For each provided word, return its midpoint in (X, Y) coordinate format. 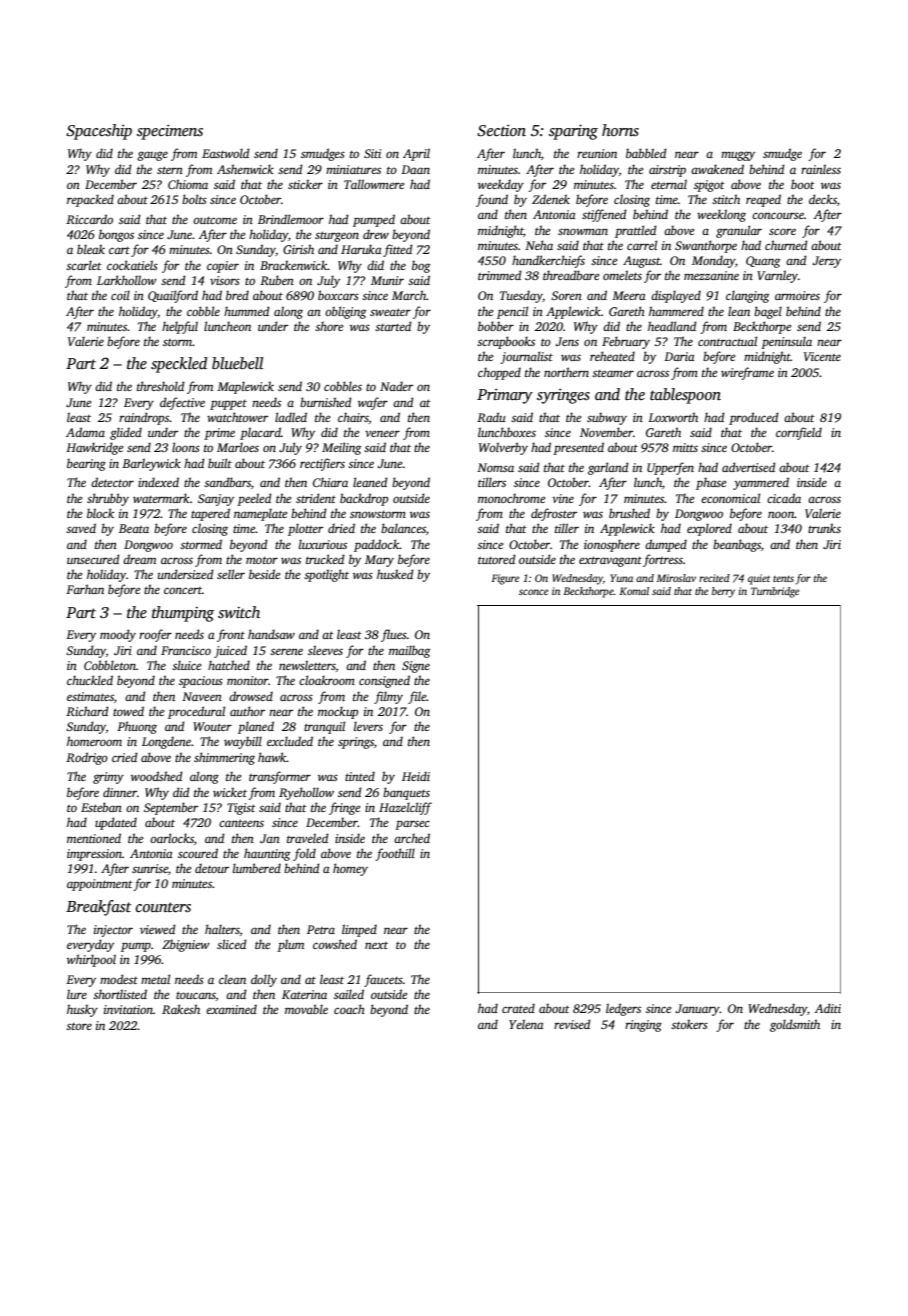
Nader (396, 386)
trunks (824, 528)
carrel (642, 245)
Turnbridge (775, 592)
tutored (497, 559)
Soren (566, 295)
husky (82, 1010)
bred (237, 295)
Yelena (526, 1024)
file (417, 697)
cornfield (799, 433)
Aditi (828, 1008)
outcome (215, 220)
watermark (161, 498)
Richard (87, 711)
